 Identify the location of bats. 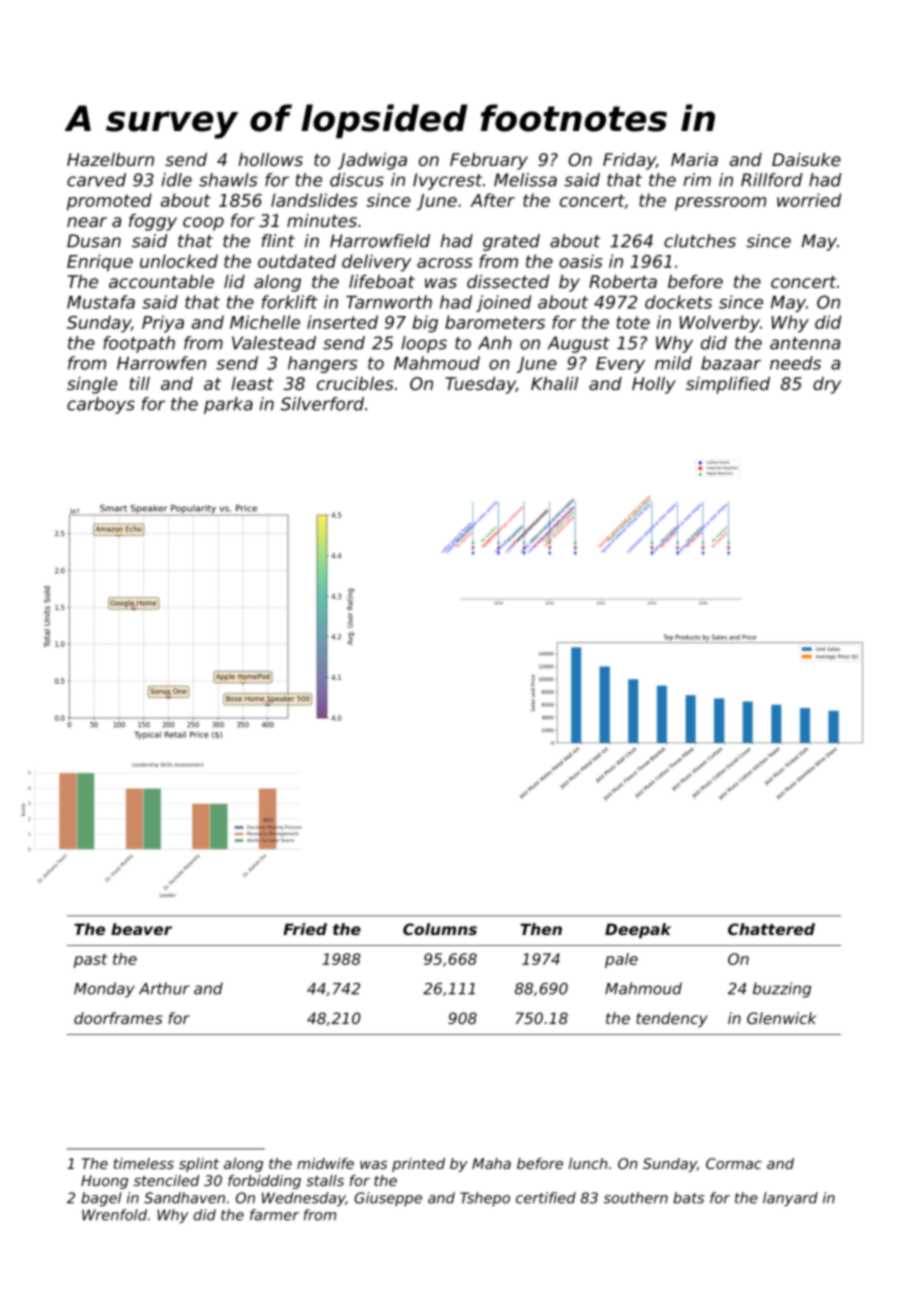
(688, 1198).
